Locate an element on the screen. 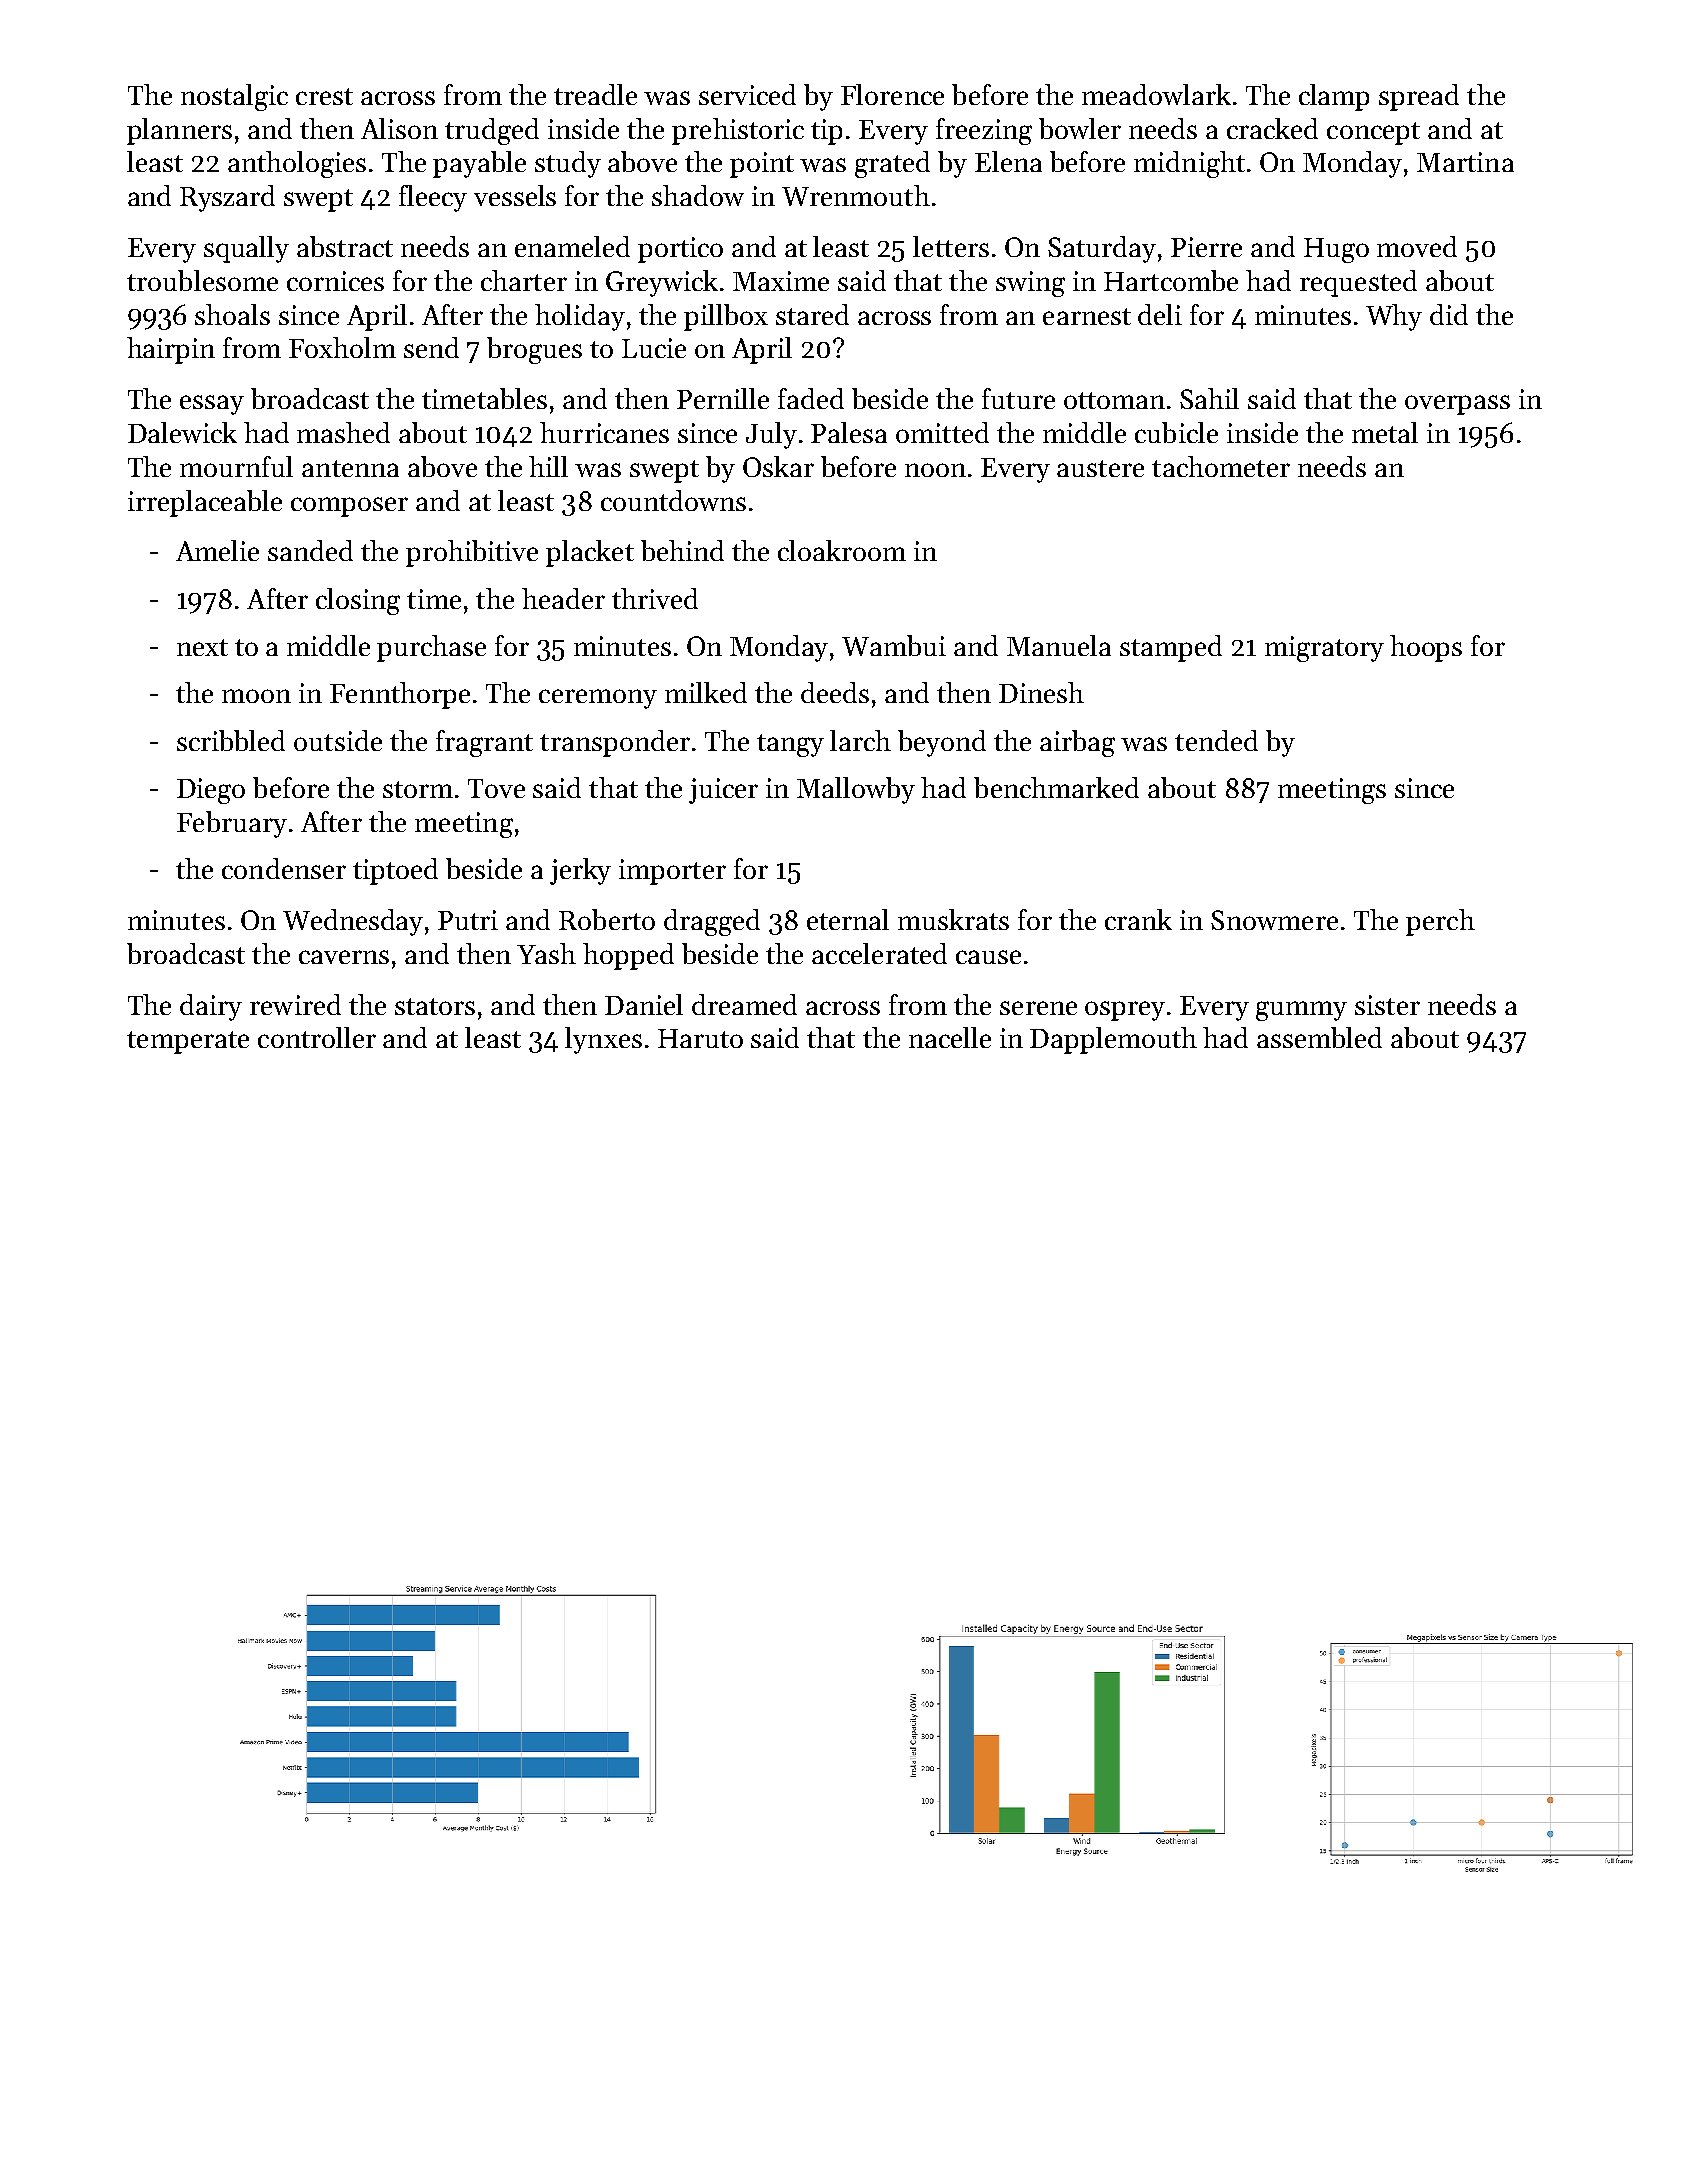 The image size is (1683, 2178). Florence is located at coordinates (892, 94).
